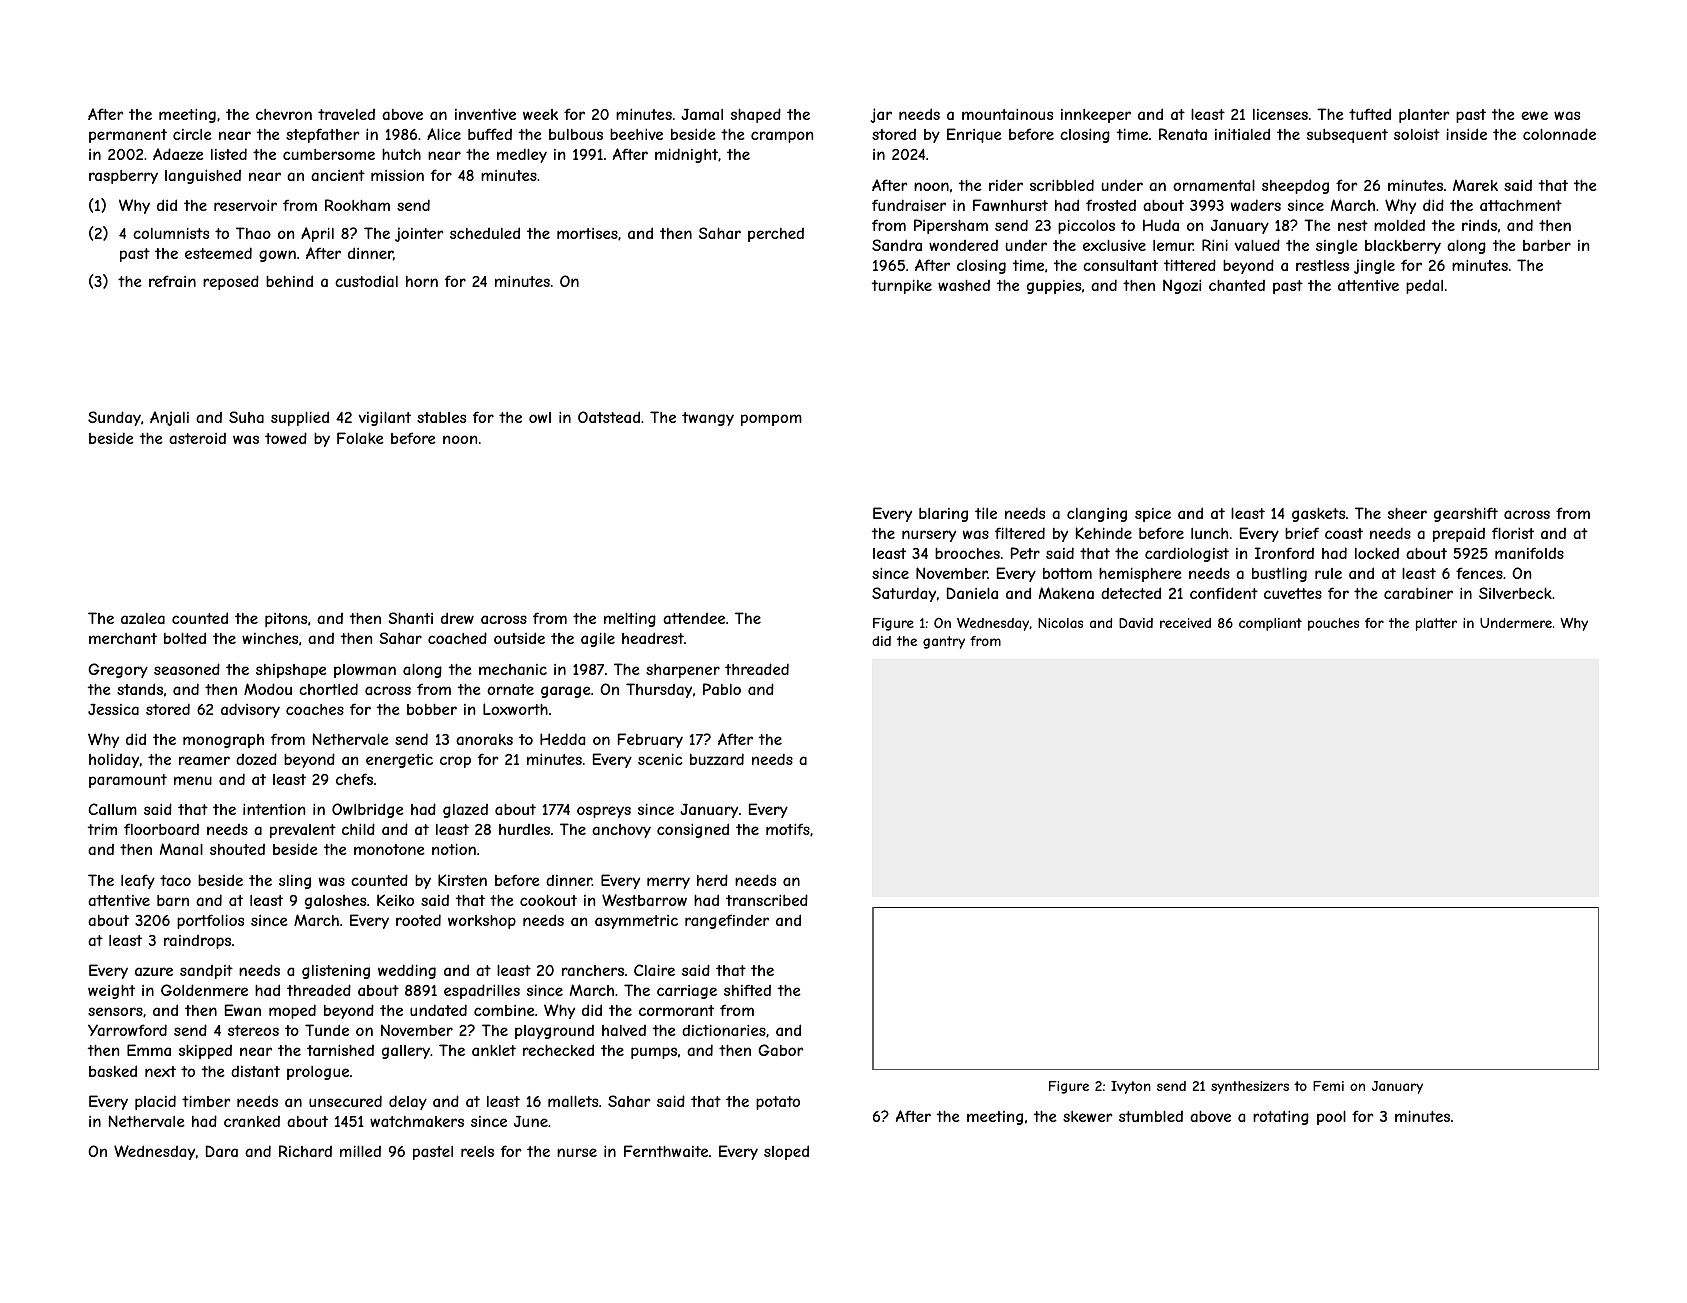 The height and width of the document is (1303, 1687). I want to click on pedal, so click(1424, 286).
